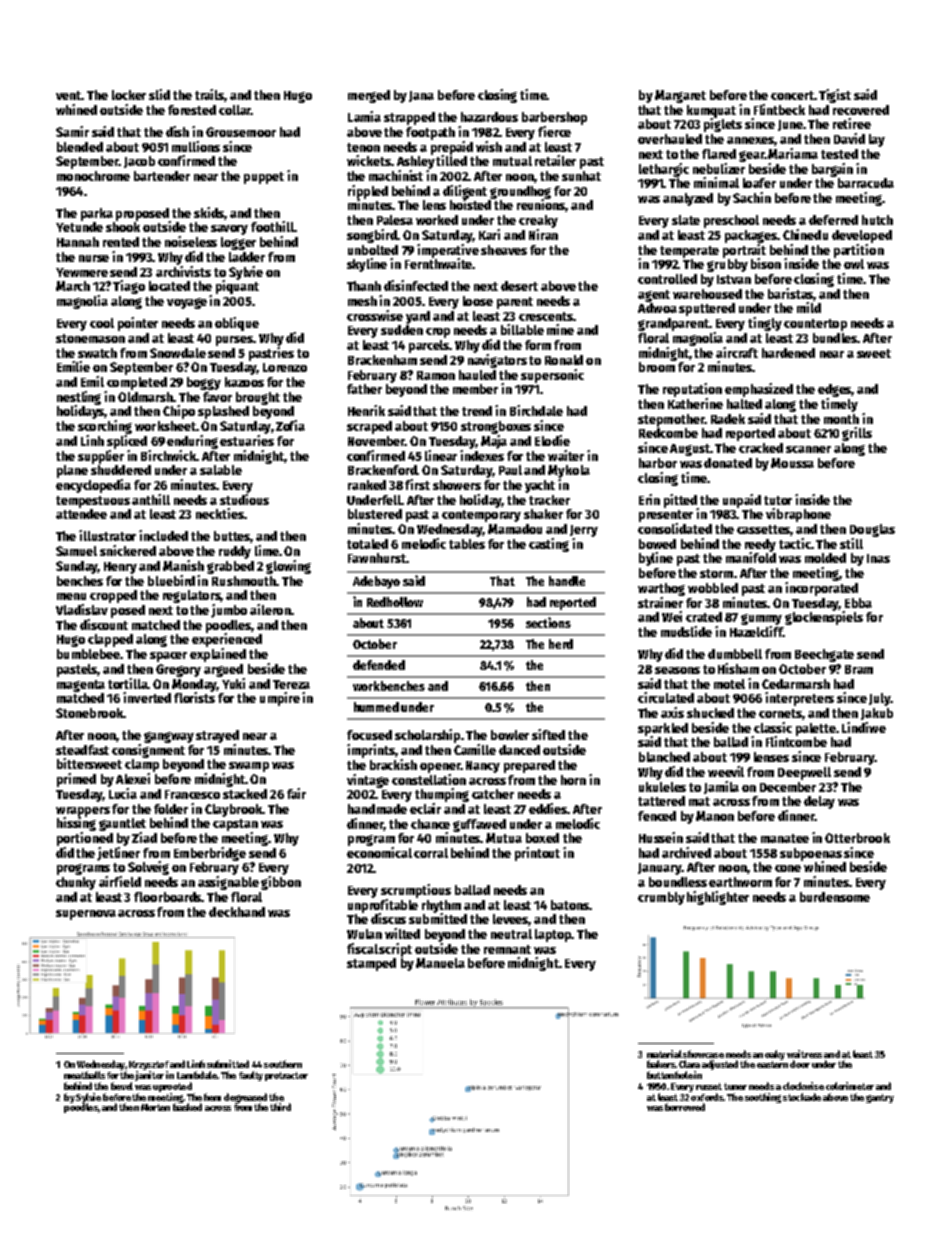  Describe the element at coordinates (554, 131) in the screenshot. I see `fierce` at that location.
